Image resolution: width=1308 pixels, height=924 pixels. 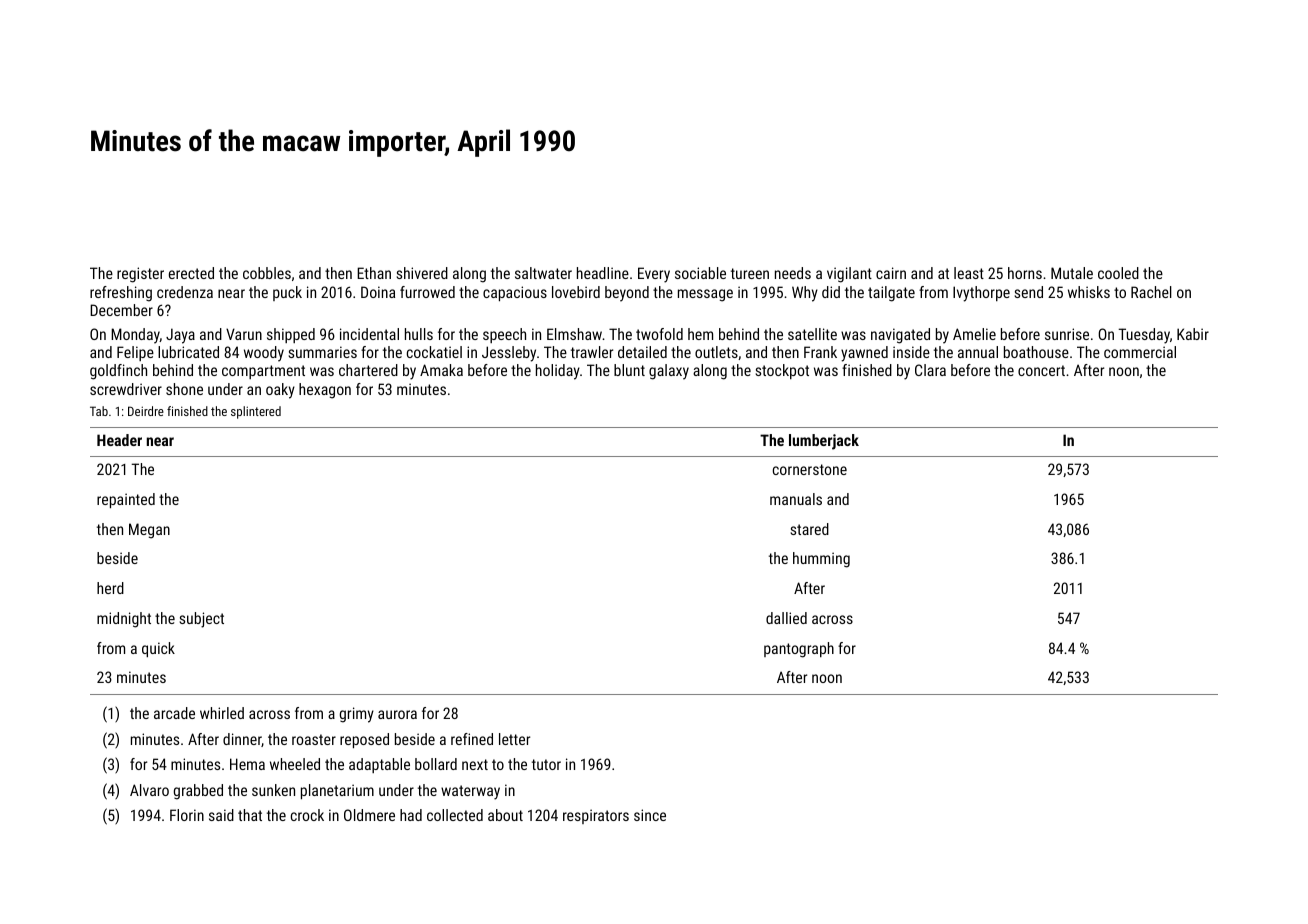 What do you see at coordinates (267, 273) in the document?
I see `cobbles` at bounding box center [267, 273].
